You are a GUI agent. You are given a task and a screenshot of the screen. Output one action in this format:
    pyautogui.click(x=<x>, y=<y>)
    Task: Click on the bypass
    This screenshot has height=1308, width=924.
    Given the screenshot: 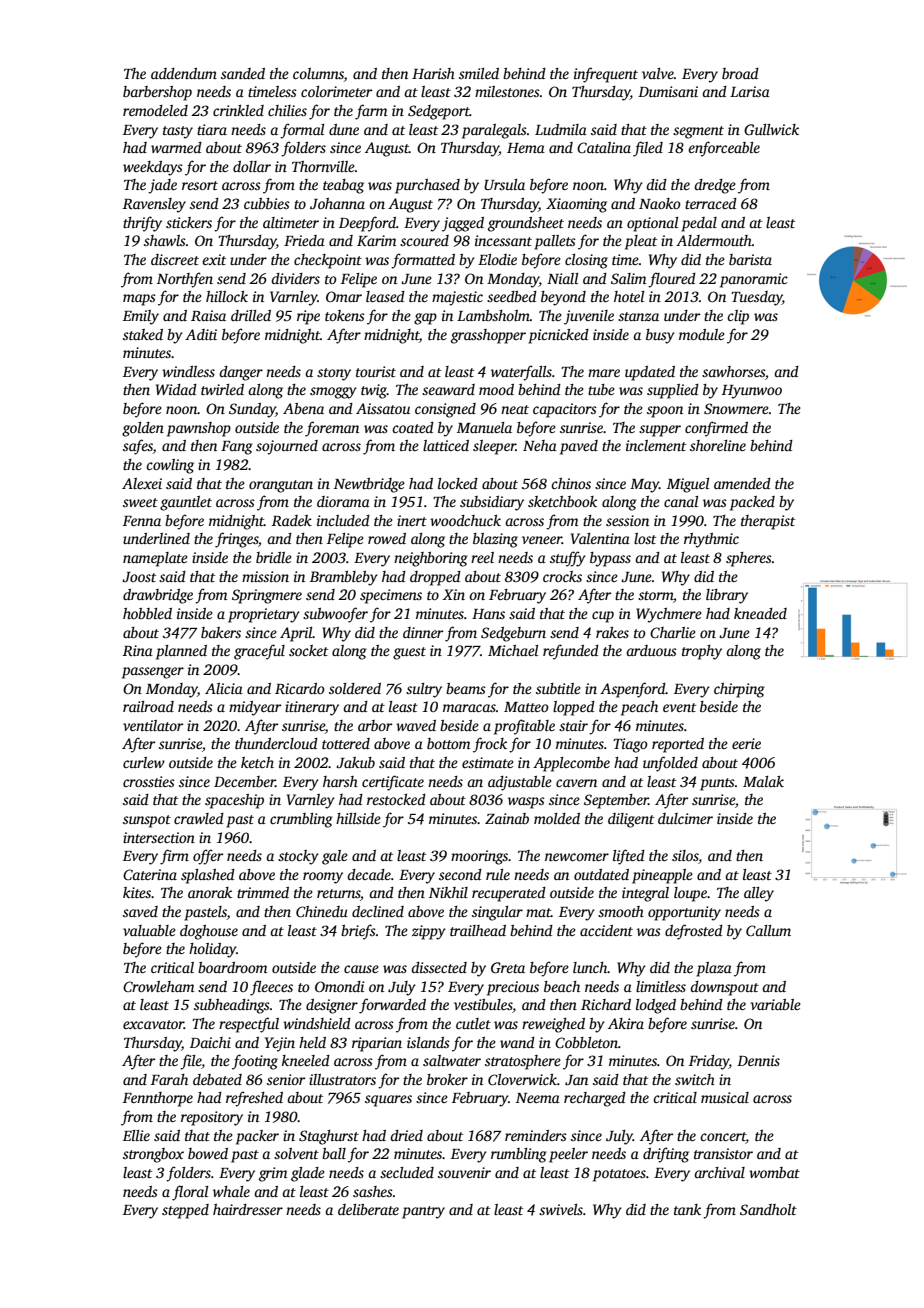 What is the action you would take?
    pyautogui.click(x=610, y=559)
